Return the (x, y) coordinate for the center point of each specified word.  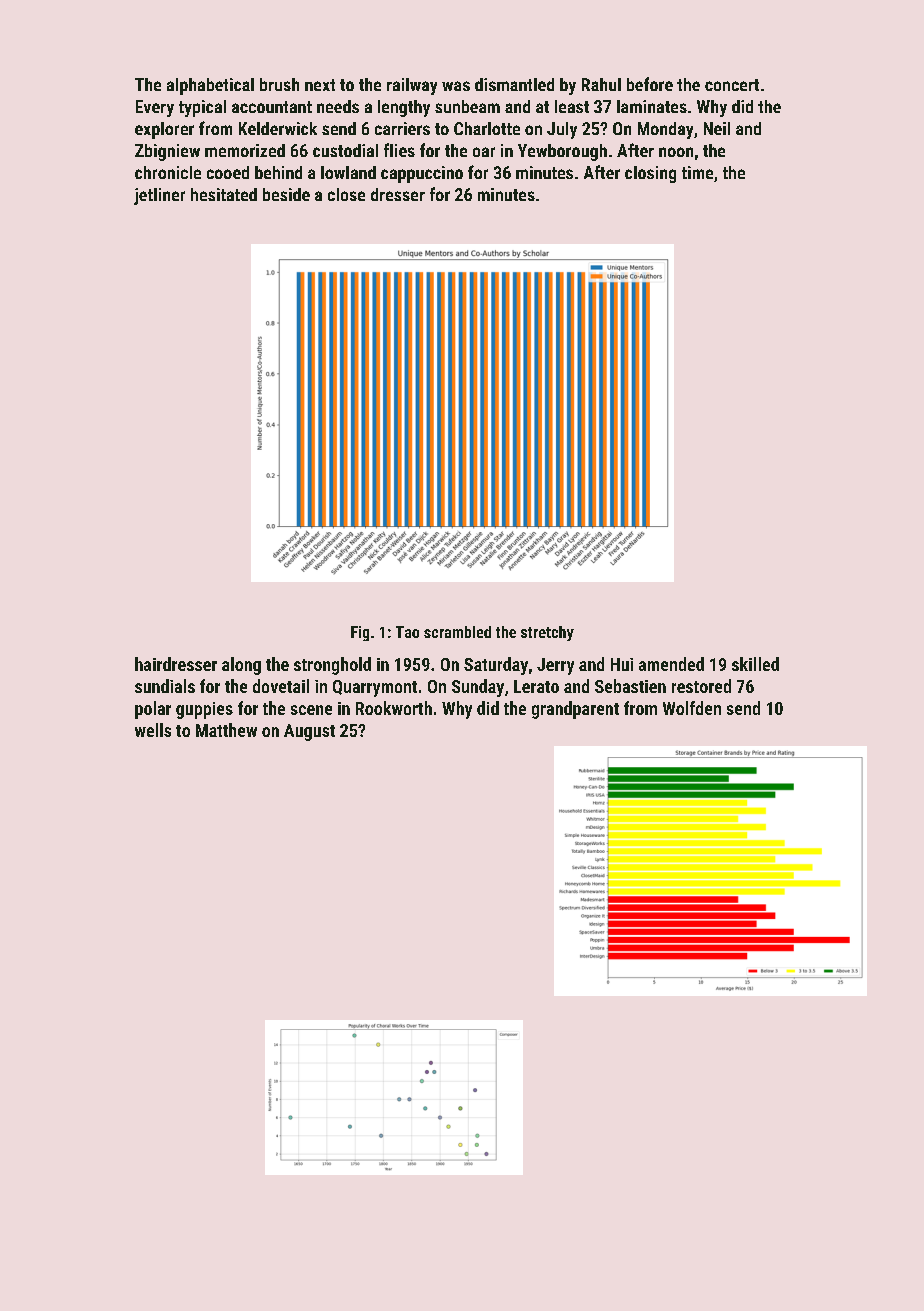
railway (412, 86)
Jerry (555, 666)
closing (650, 174)
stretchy (547, 633)
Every (155, 108)
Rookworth (394, 708)
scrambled (457, 632)
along (241, 666)
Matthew (226, 730)
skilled (755, 664)
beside (286, 194)
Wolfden (692, 708)
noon (676, 152)
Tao (407, 632)
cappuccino (422, 174)
